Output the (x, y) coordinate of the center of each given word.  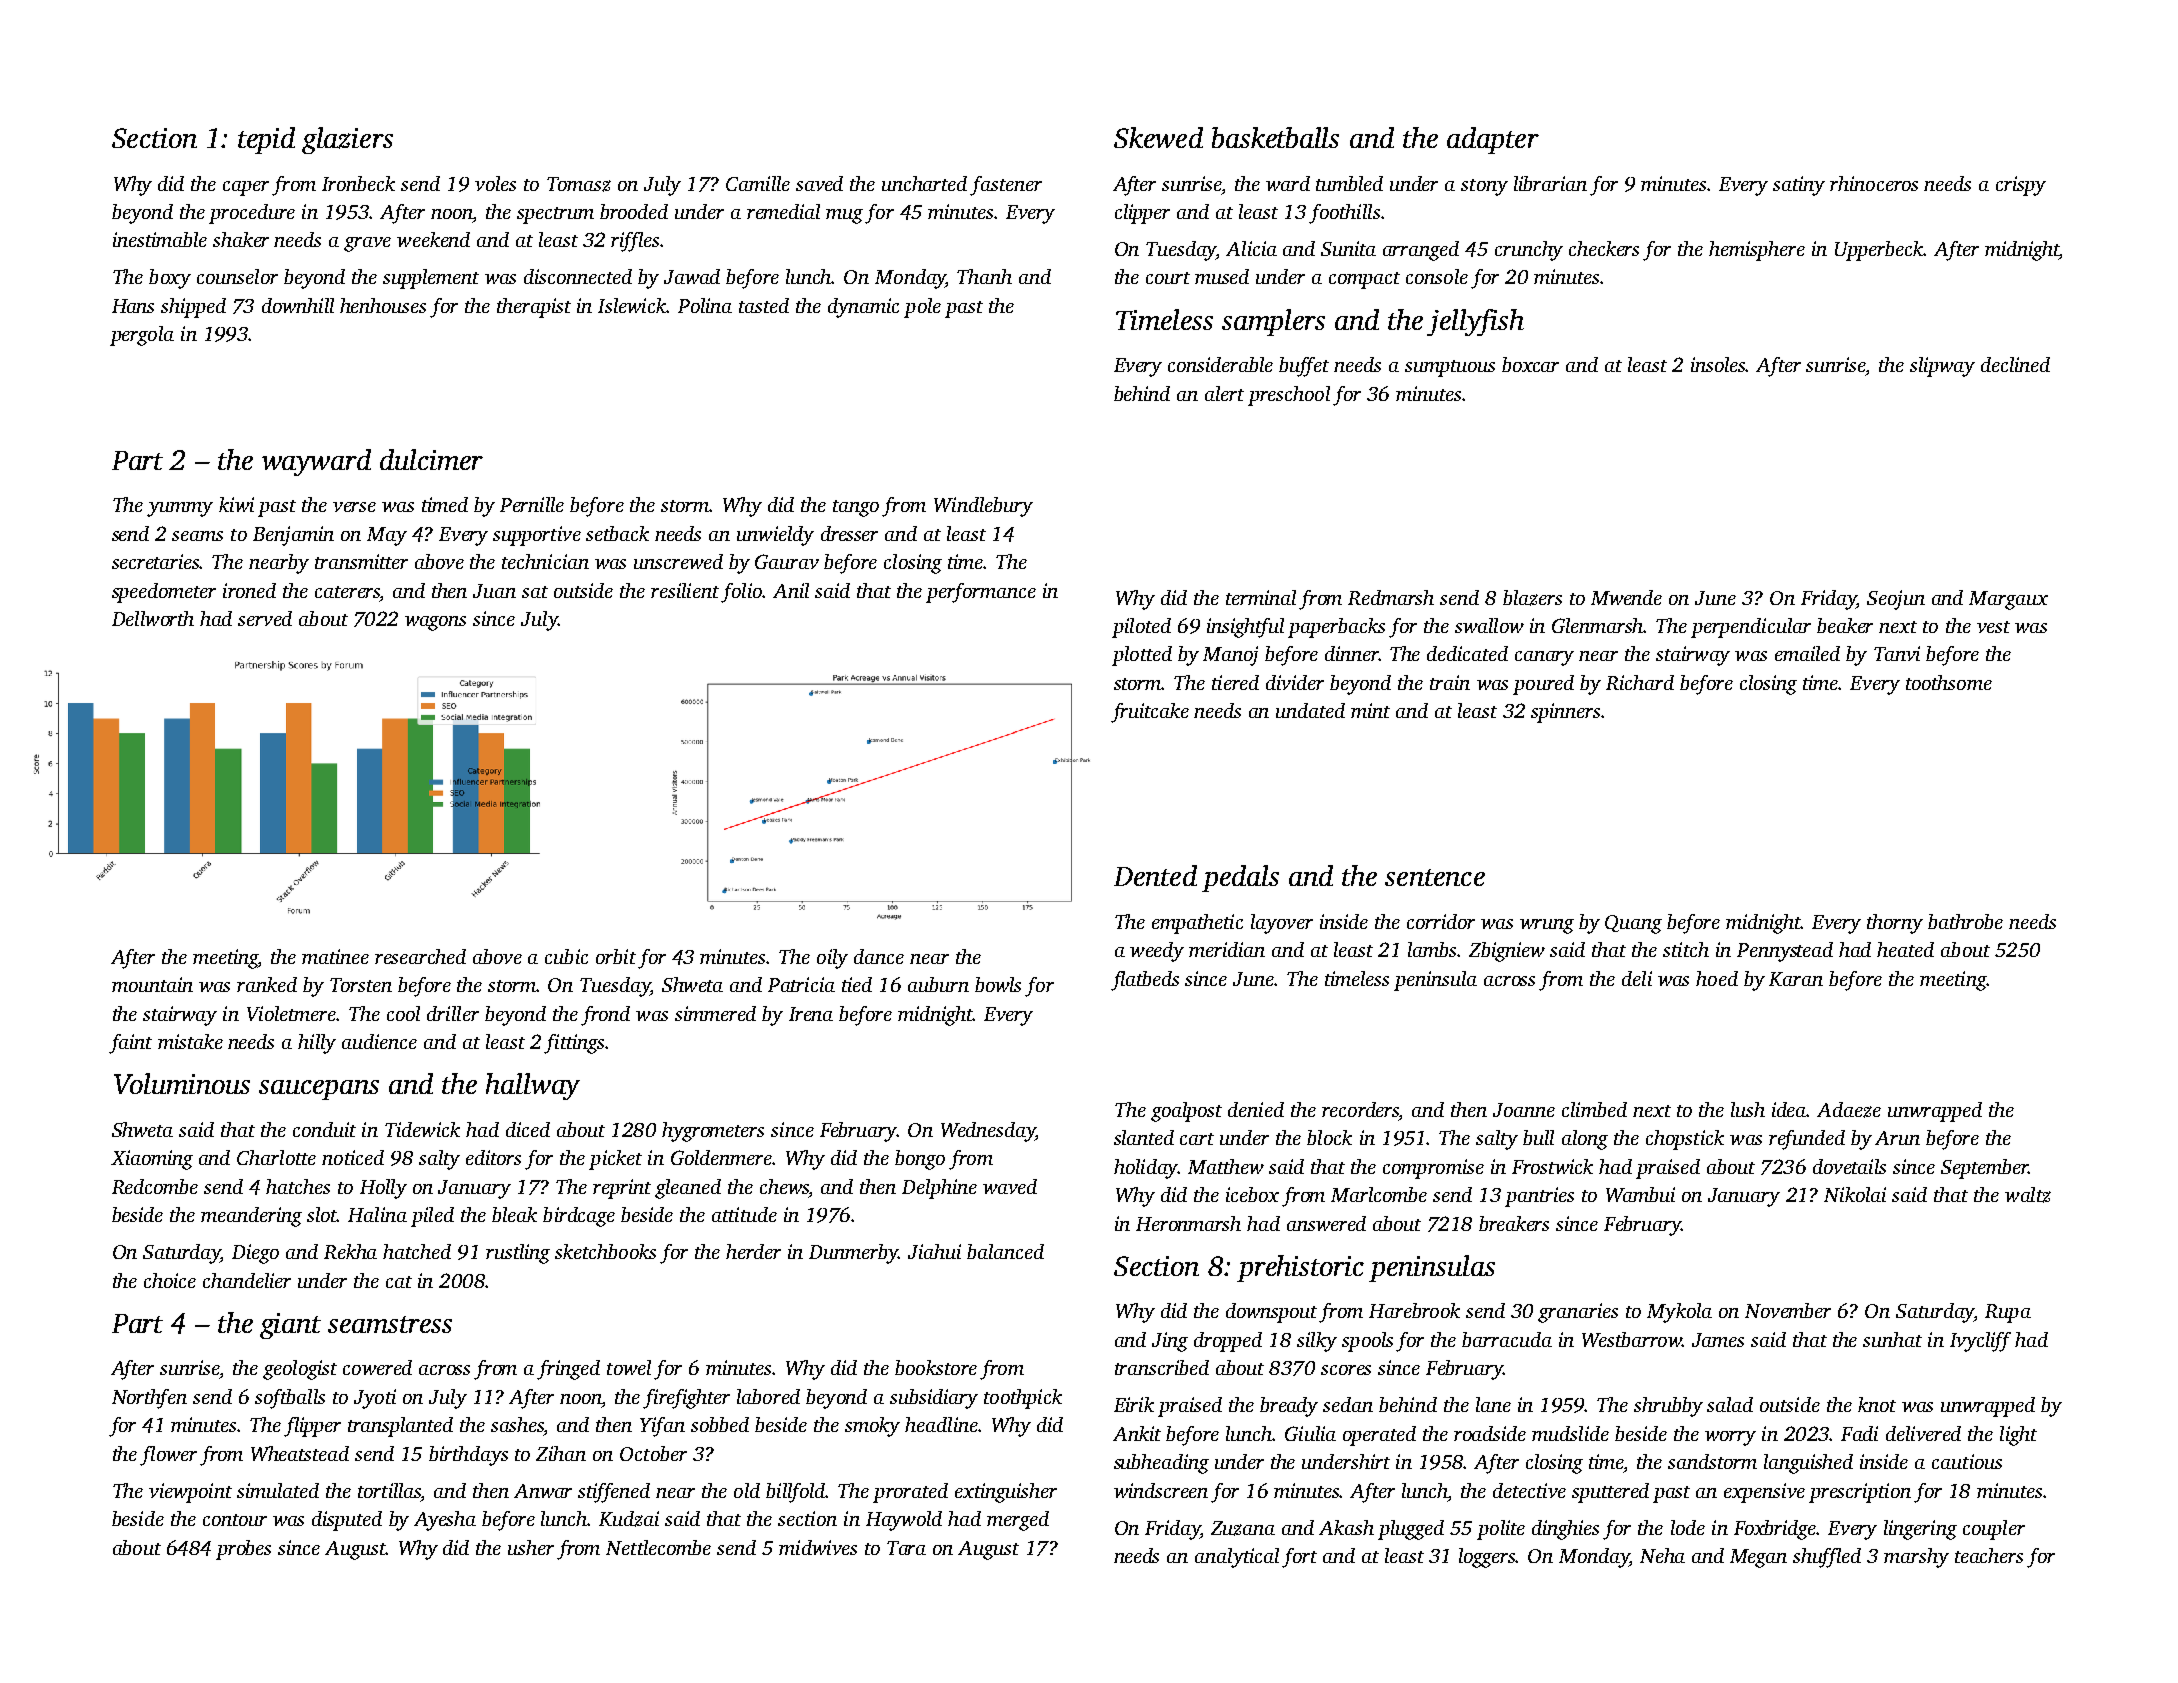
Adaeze (1849, 1110)
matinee (335, 956)
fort (1299, 1558)
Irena (811, 1014)
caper (246, 188)
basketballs (1275, 137)
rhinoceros (1874, 183)
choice (170, 1280)
